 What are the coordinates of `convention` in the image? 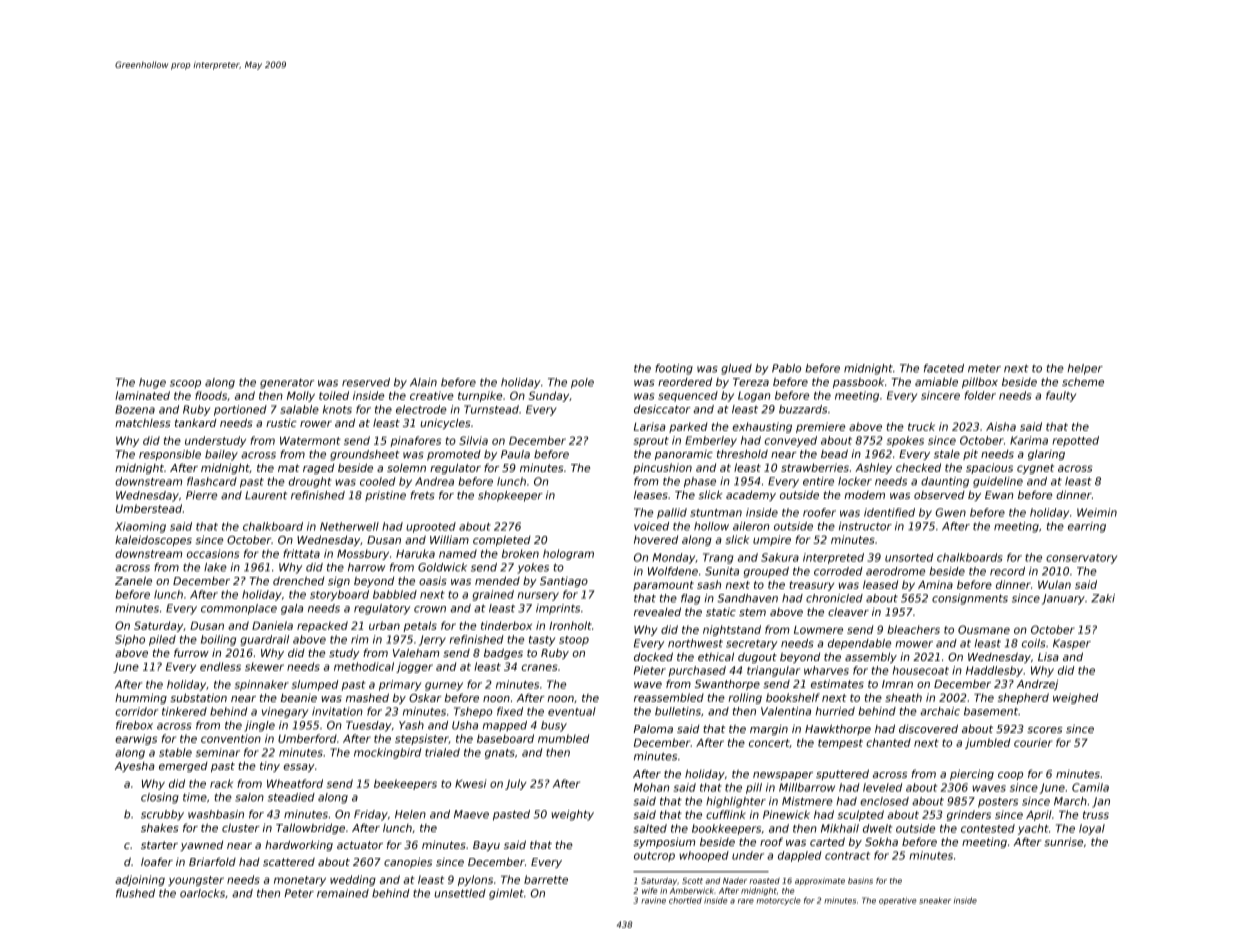 It's located at (231, 738).
